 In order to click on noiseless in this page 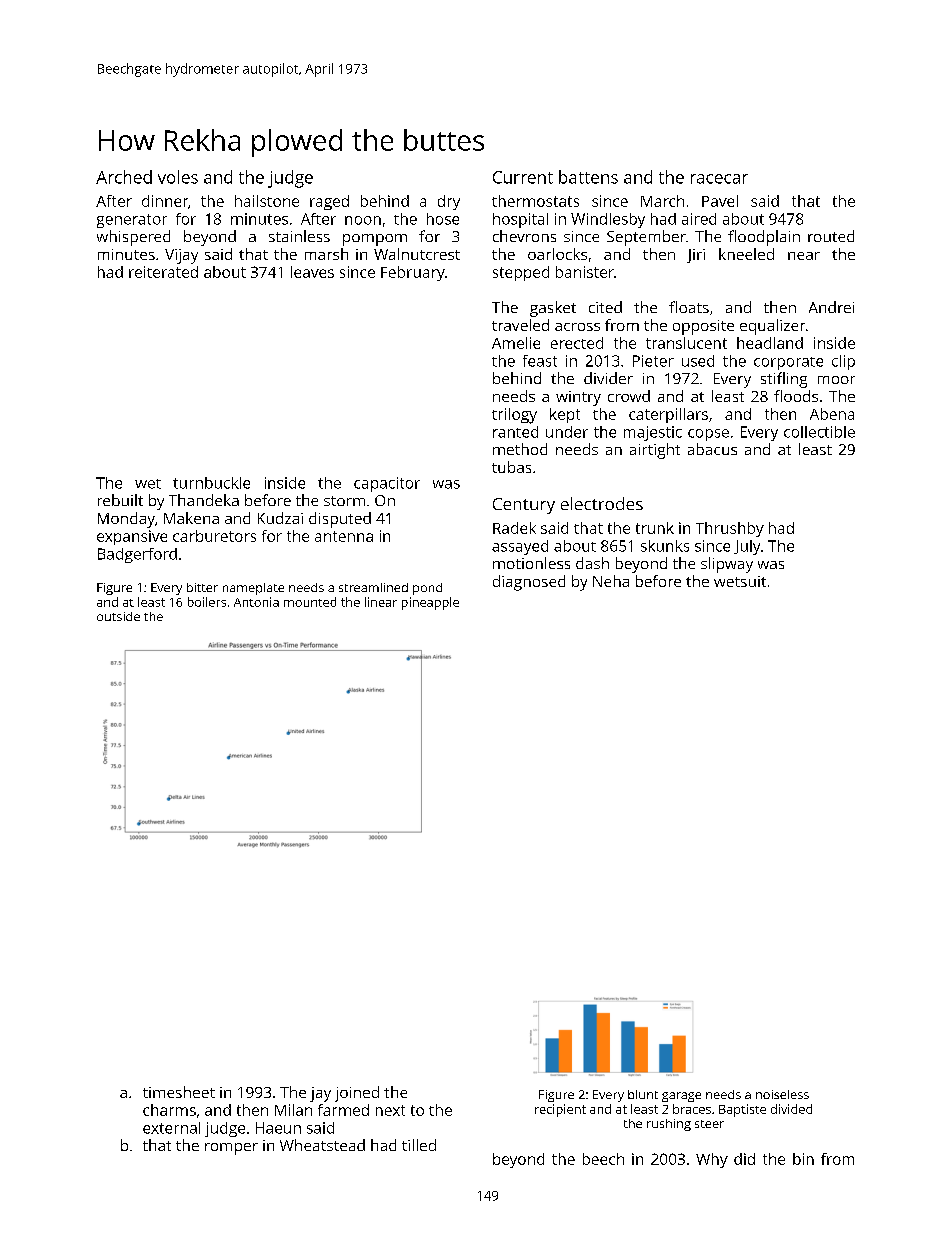, I will do `click(782, 1094)`.
